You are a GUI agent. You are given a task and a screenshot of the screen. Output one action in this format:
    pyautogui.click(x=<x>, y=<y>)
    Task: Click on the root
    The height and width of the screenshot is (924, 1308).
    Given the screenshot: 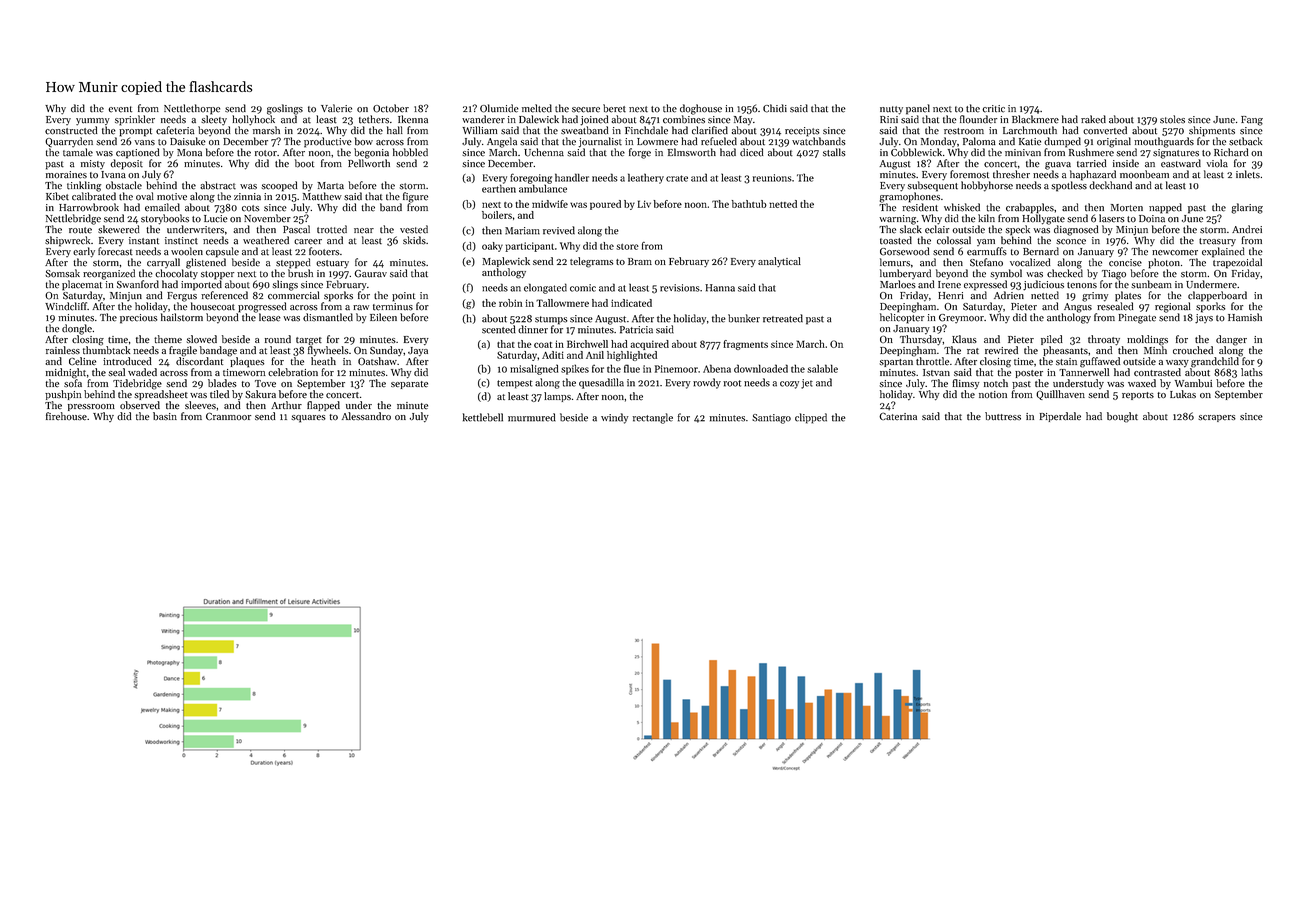 What is the action you would take?
    pyautogui.click(x=732, y=383)
